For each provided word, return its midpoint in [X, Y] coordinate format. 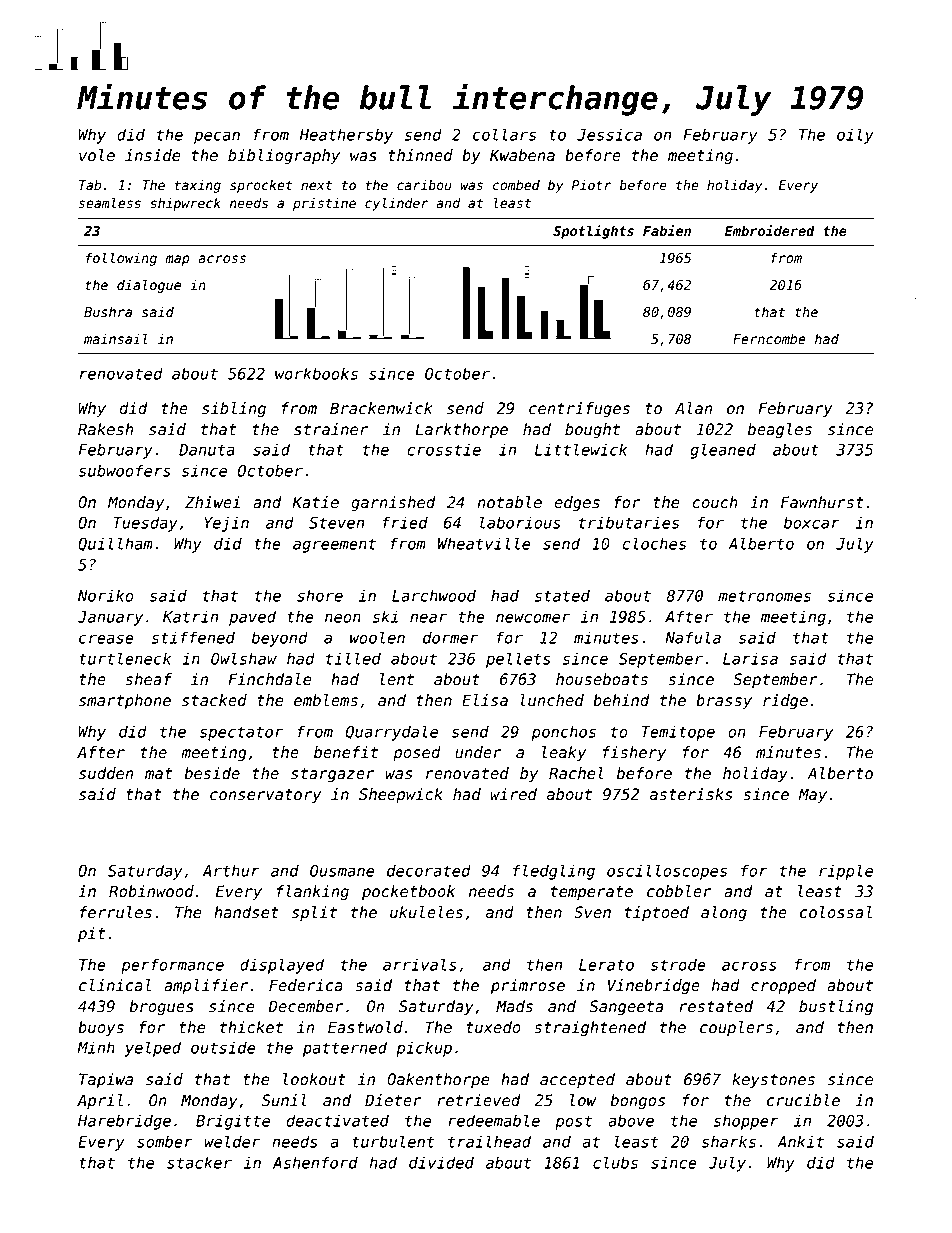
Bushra [108, 312]
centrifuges [579, 409]
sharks [729, 1141]
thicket [251, 1027]
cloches [654, 543]
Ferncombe [769, 339]
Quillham [115, 544]
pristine [324, 204]
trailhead [489, 1141]
